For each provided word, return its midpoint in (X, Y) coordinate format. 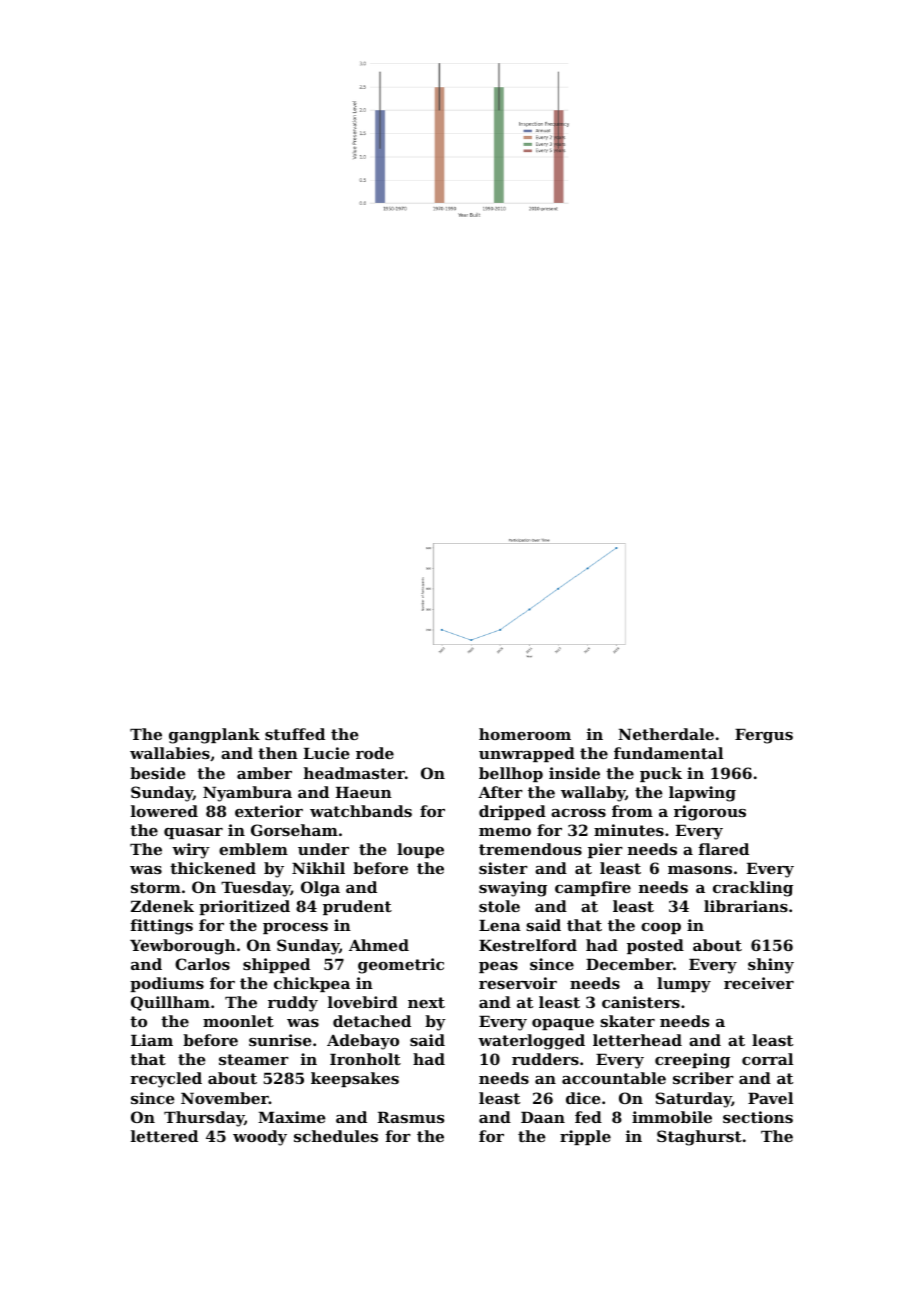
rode (375, 753)
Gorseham (294, 830)
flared (724, 849)
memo (505, 832)
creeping (692, 1061)
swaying (513, 889)
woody (260, 1138)
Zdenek (162, 906)
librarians (746, 906)
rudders (545, 1059)
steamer (254, 1059)
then (278, 753)
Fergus (764, 736)
